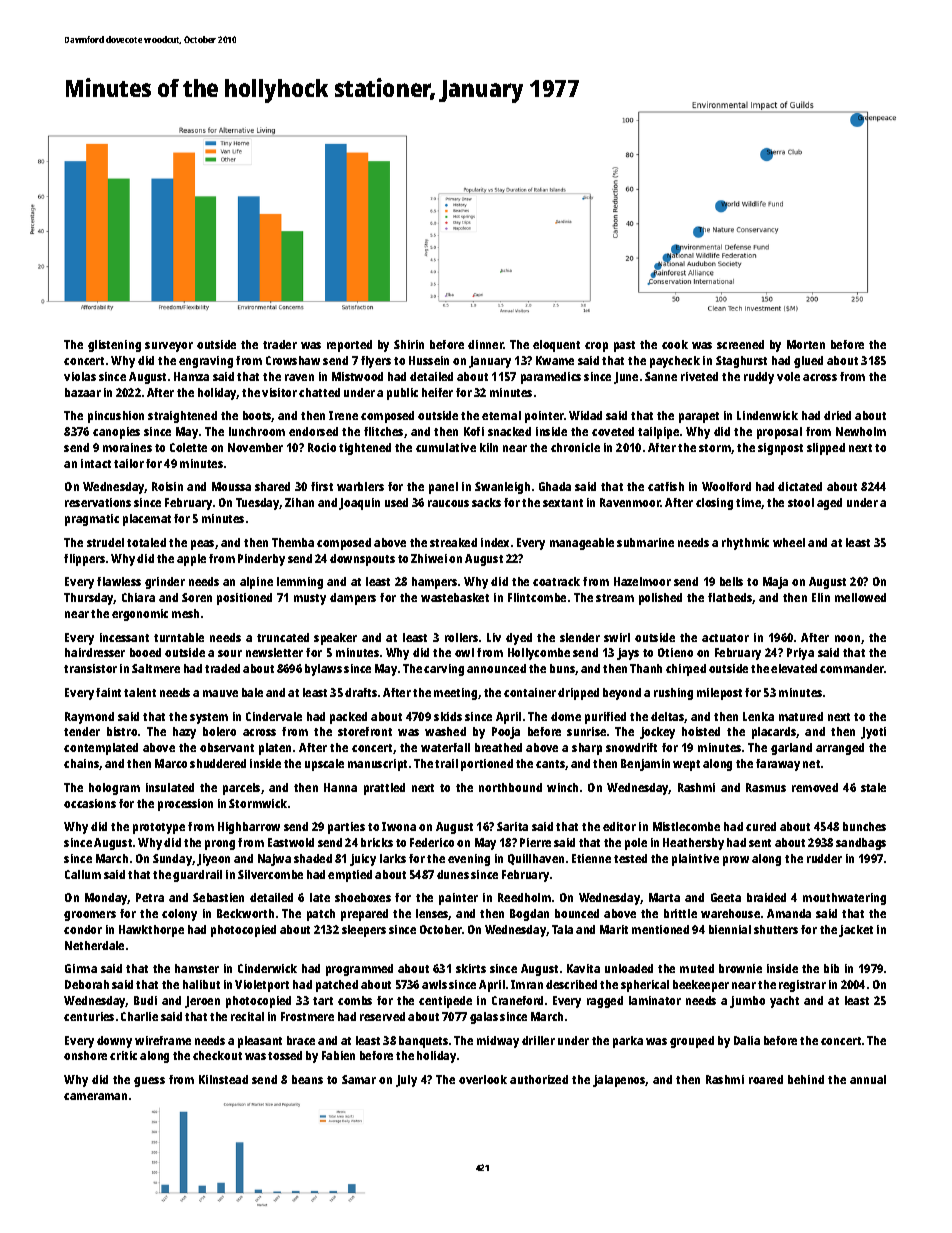  What do you see at coordinates (245, 913) in the image?
I see `Beckworth` at bounding box center [245, 913].
